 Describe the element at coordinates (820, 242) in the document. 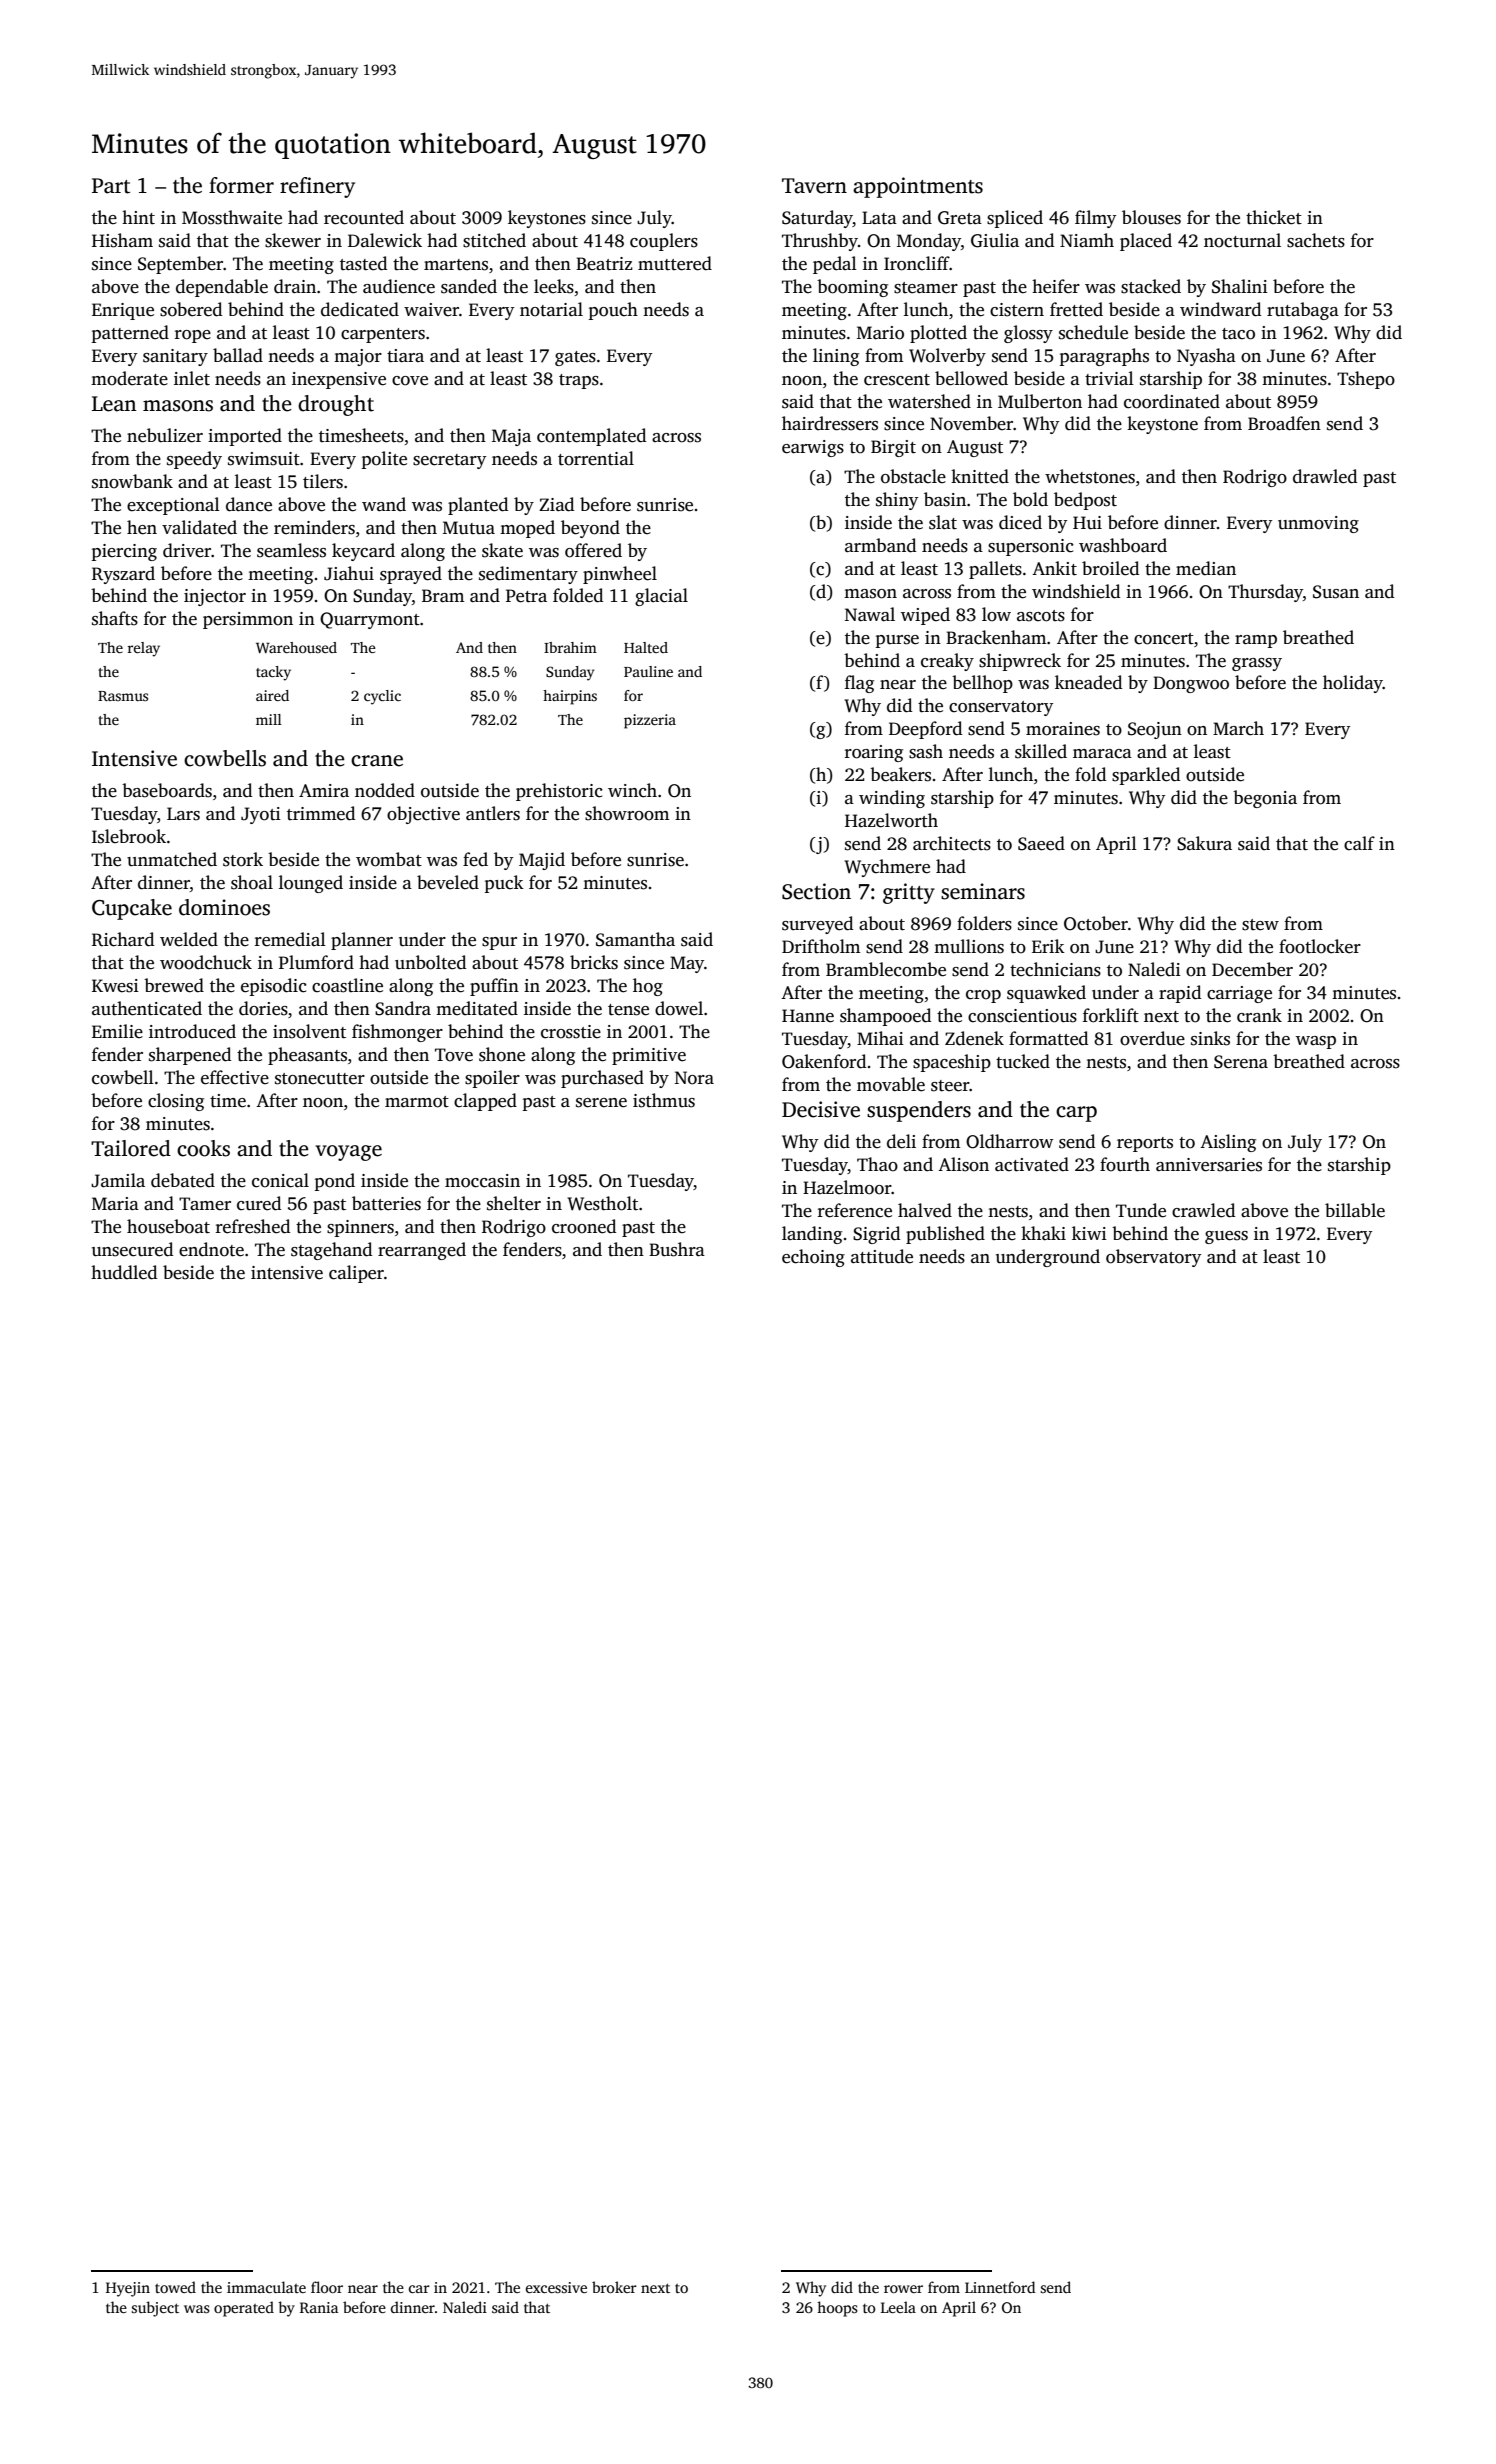

I see `Thrushby` at that location.
